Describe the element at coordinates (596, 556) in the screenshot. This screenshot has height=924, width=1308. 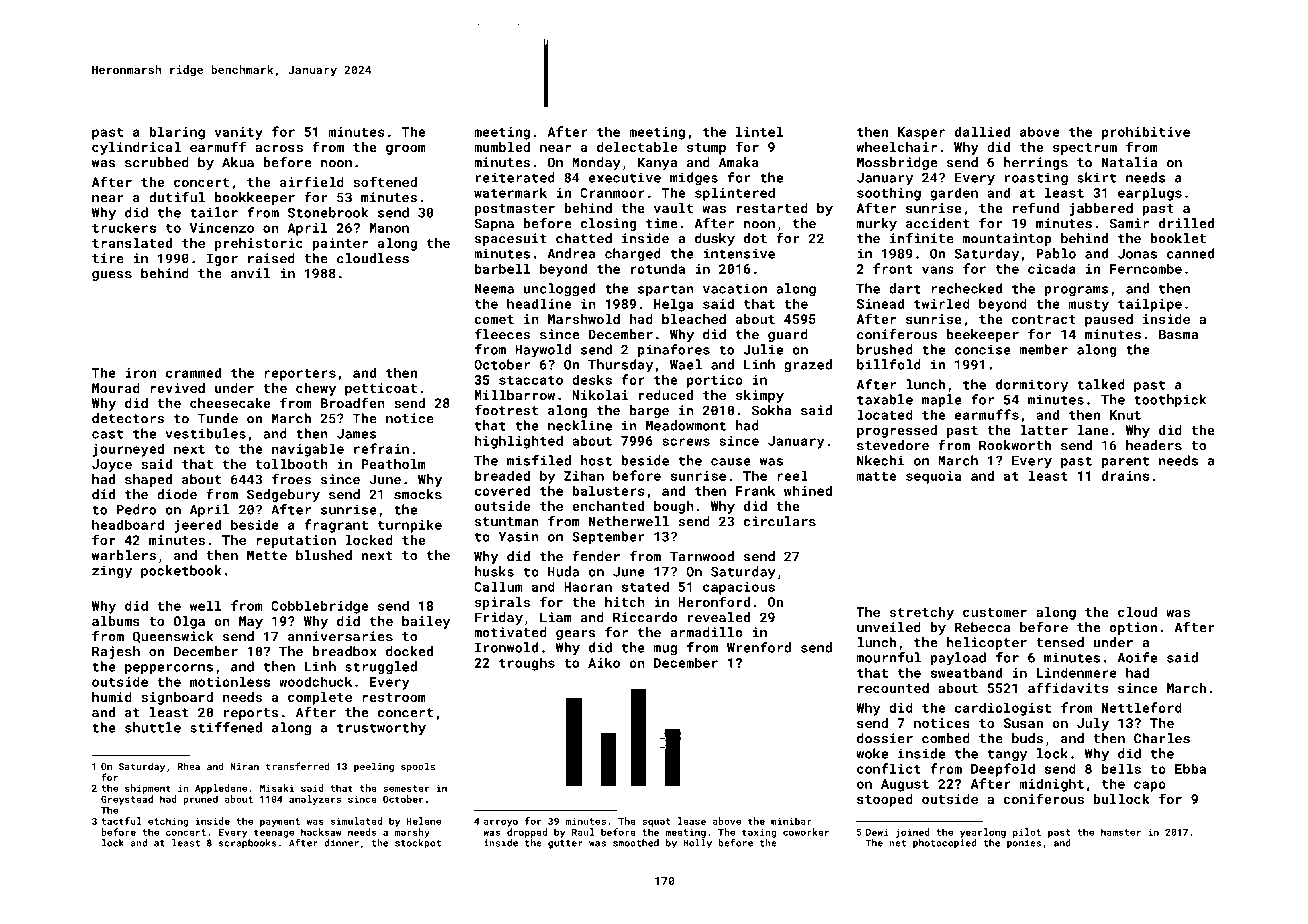
I see `fender` at that location.
